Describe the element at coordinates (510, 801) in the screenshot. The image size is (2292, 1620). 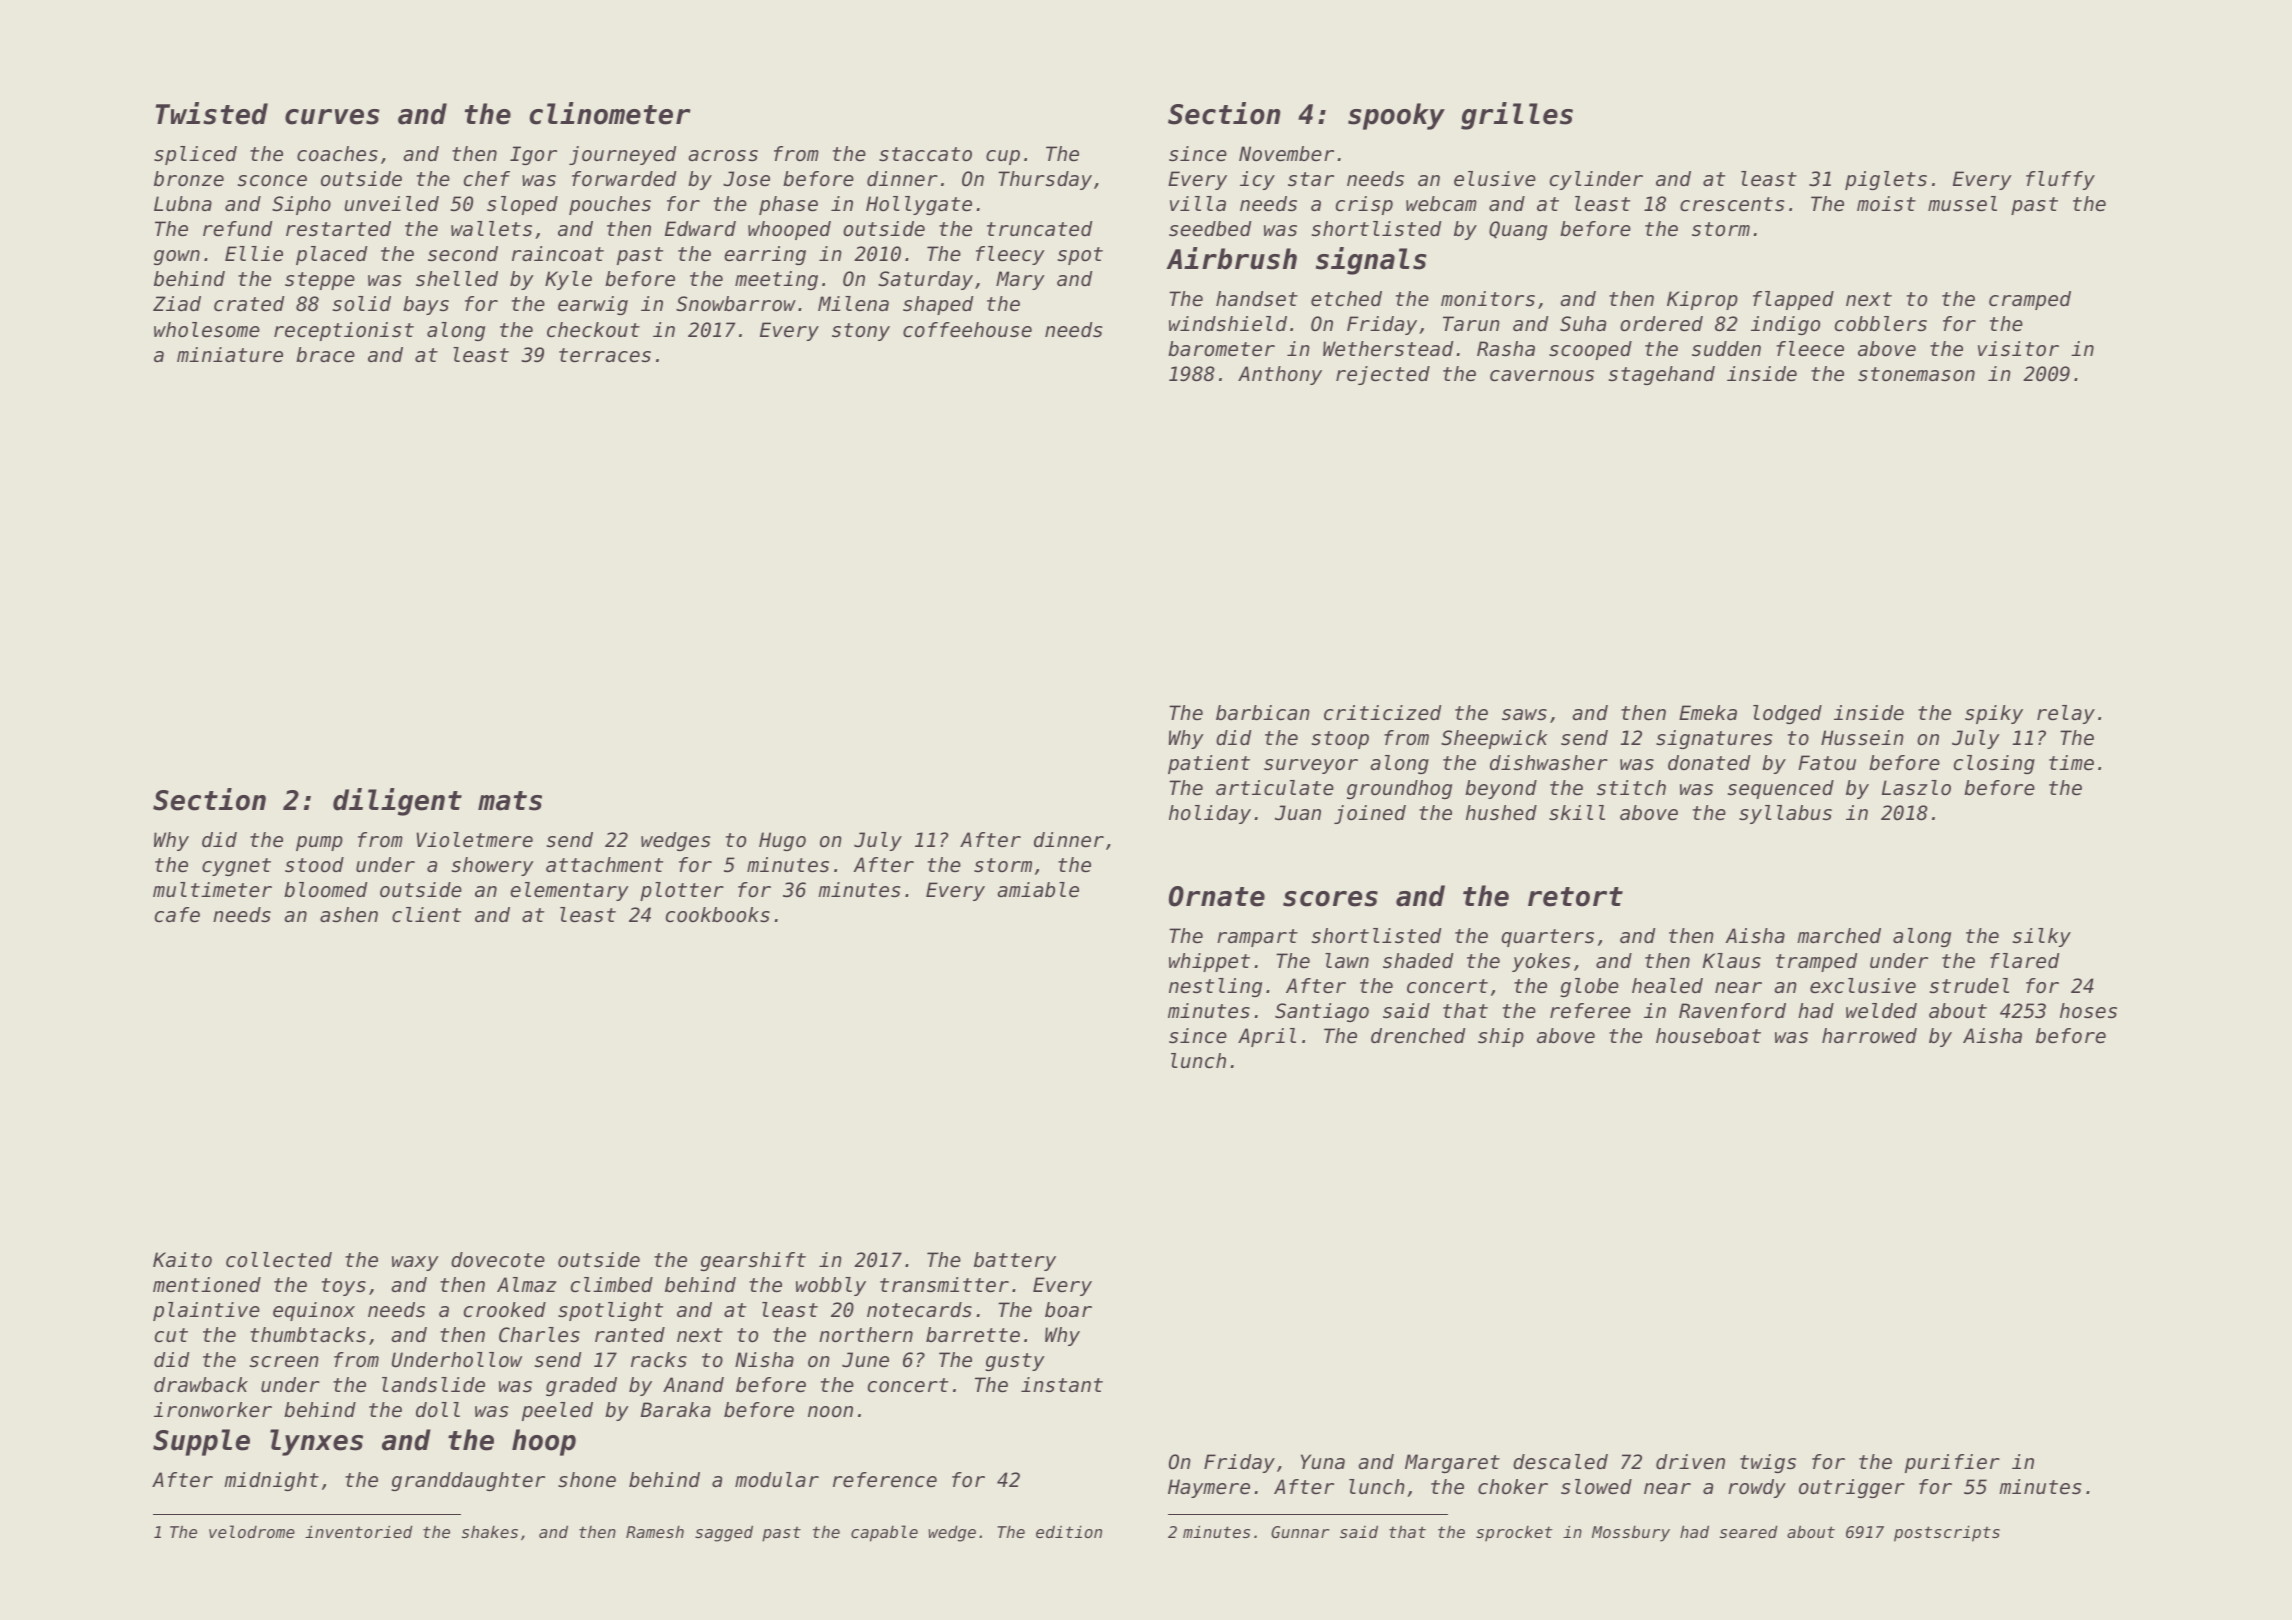
I see `mats` at that location.
